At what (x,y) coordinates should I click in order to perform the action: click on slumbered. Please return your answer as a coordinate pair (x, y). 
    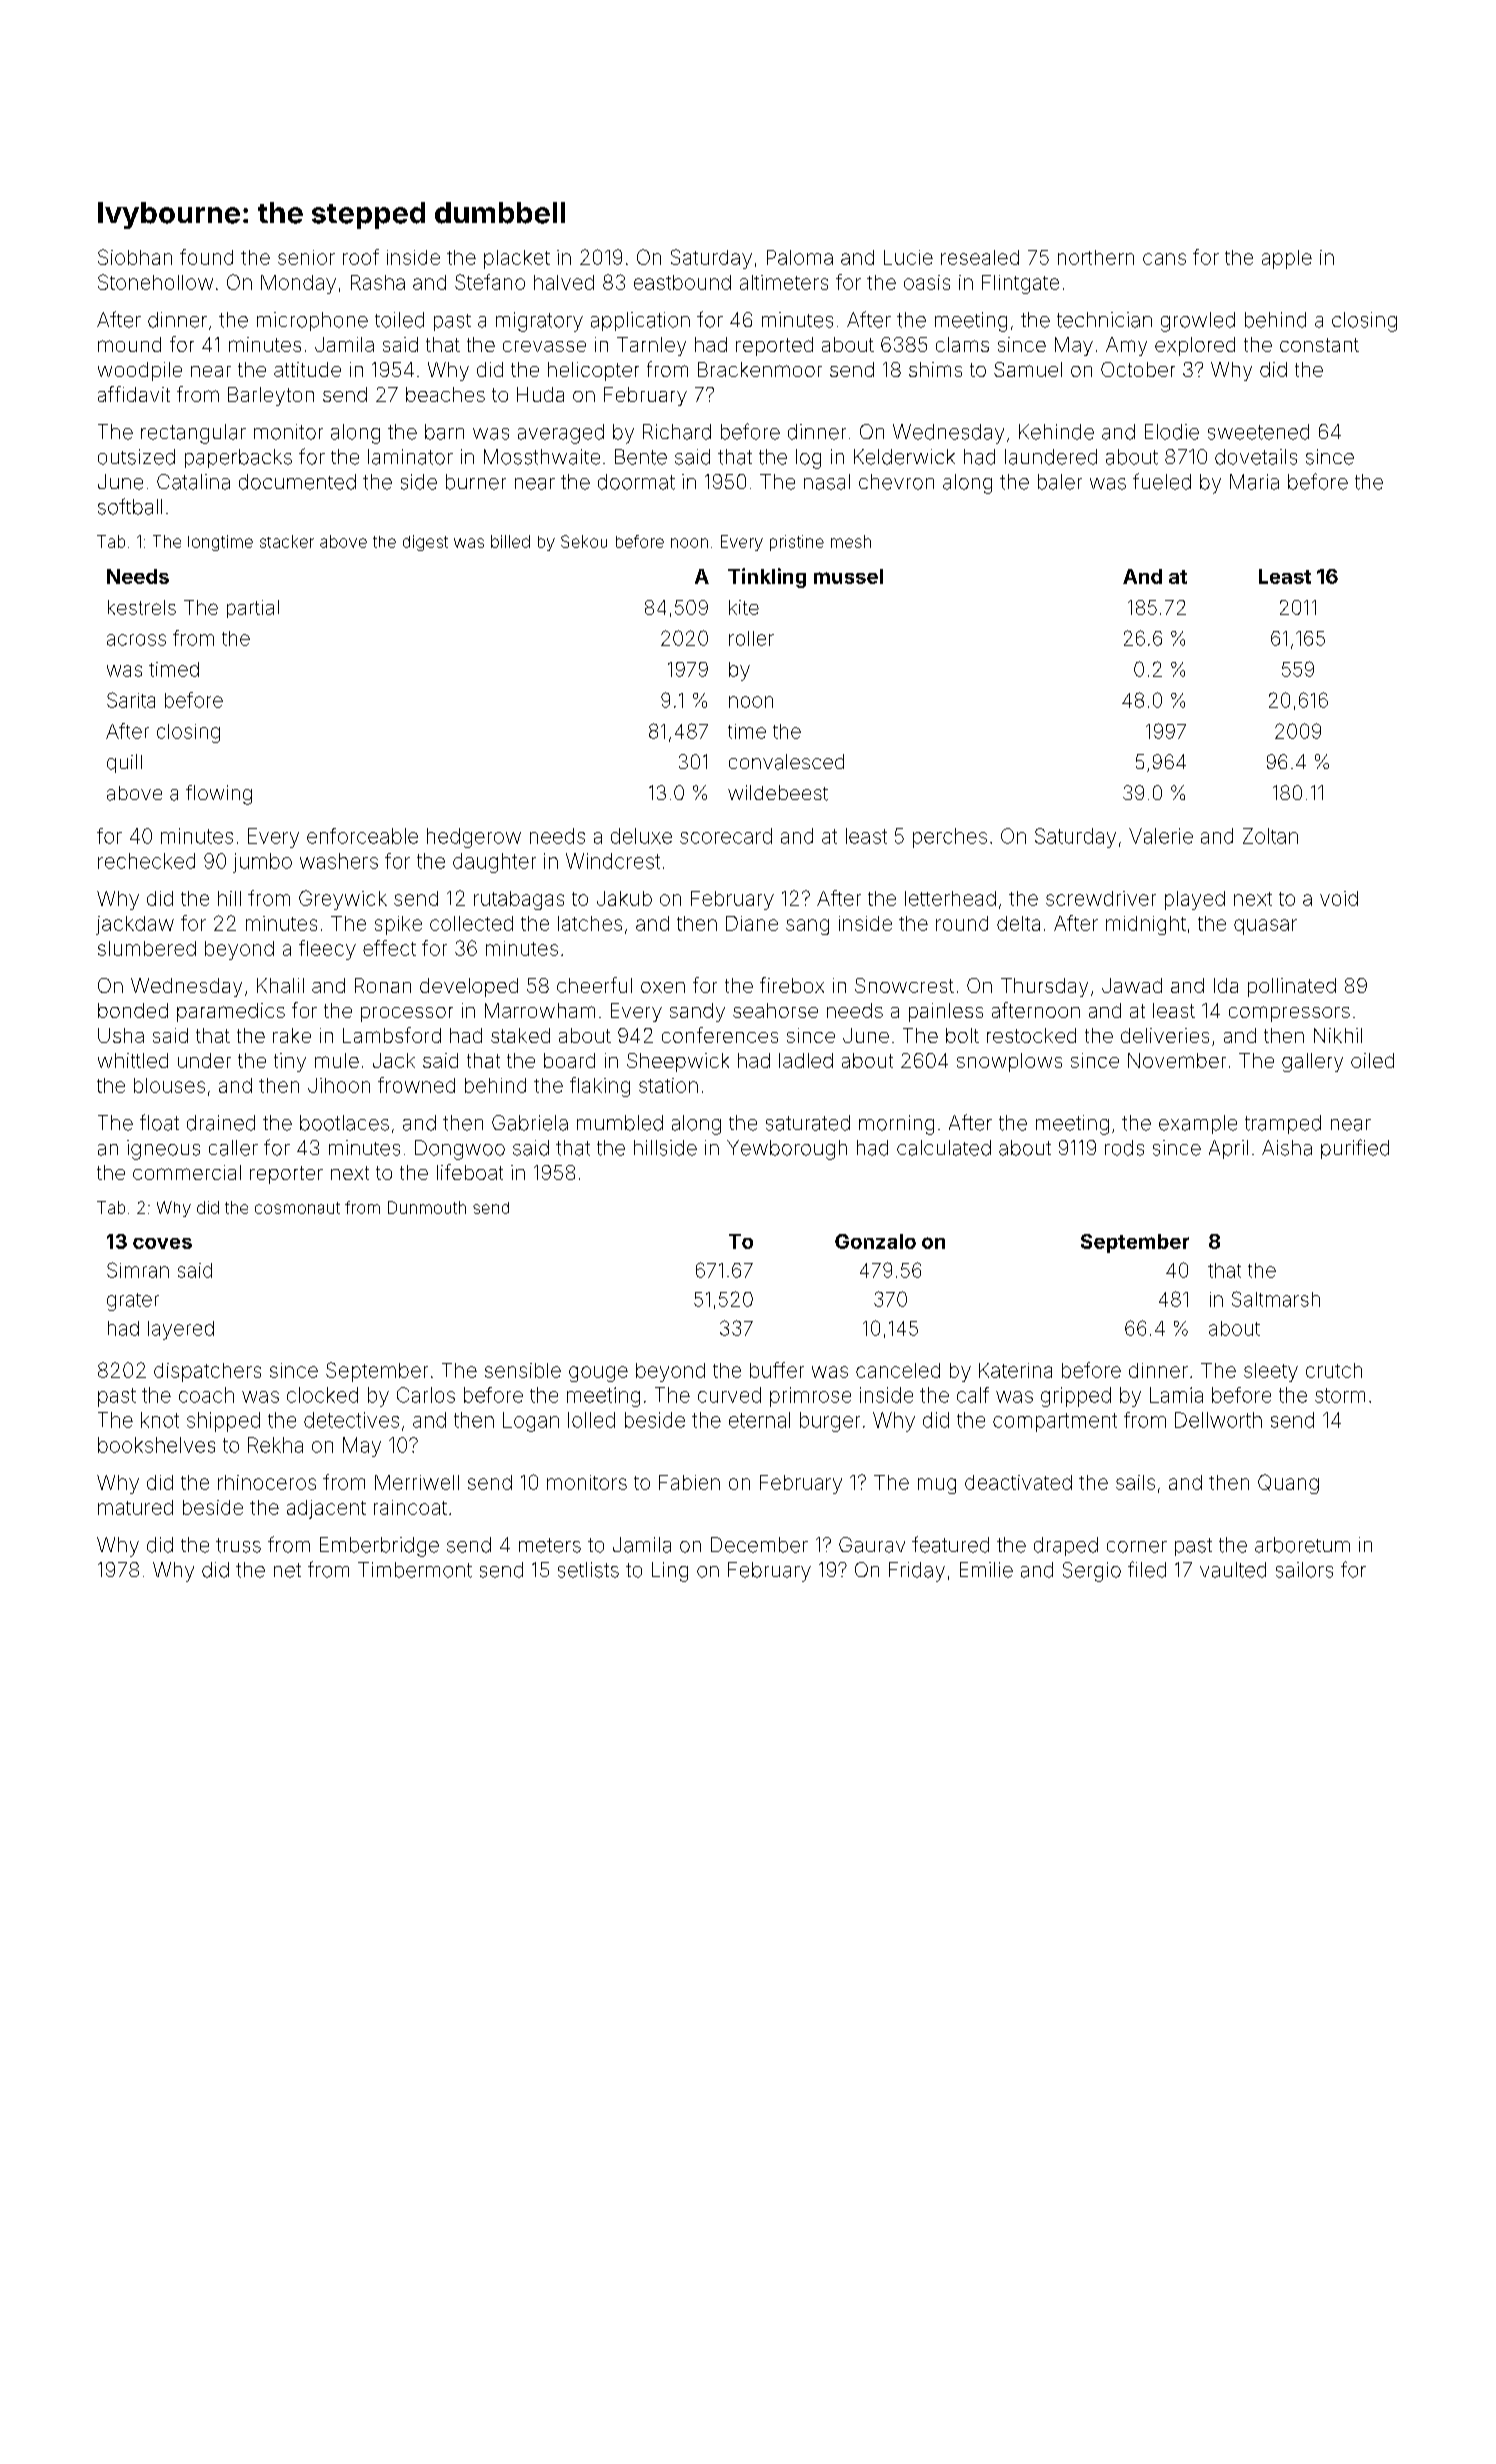
    Looking at the image, I should click on (147, 948).
